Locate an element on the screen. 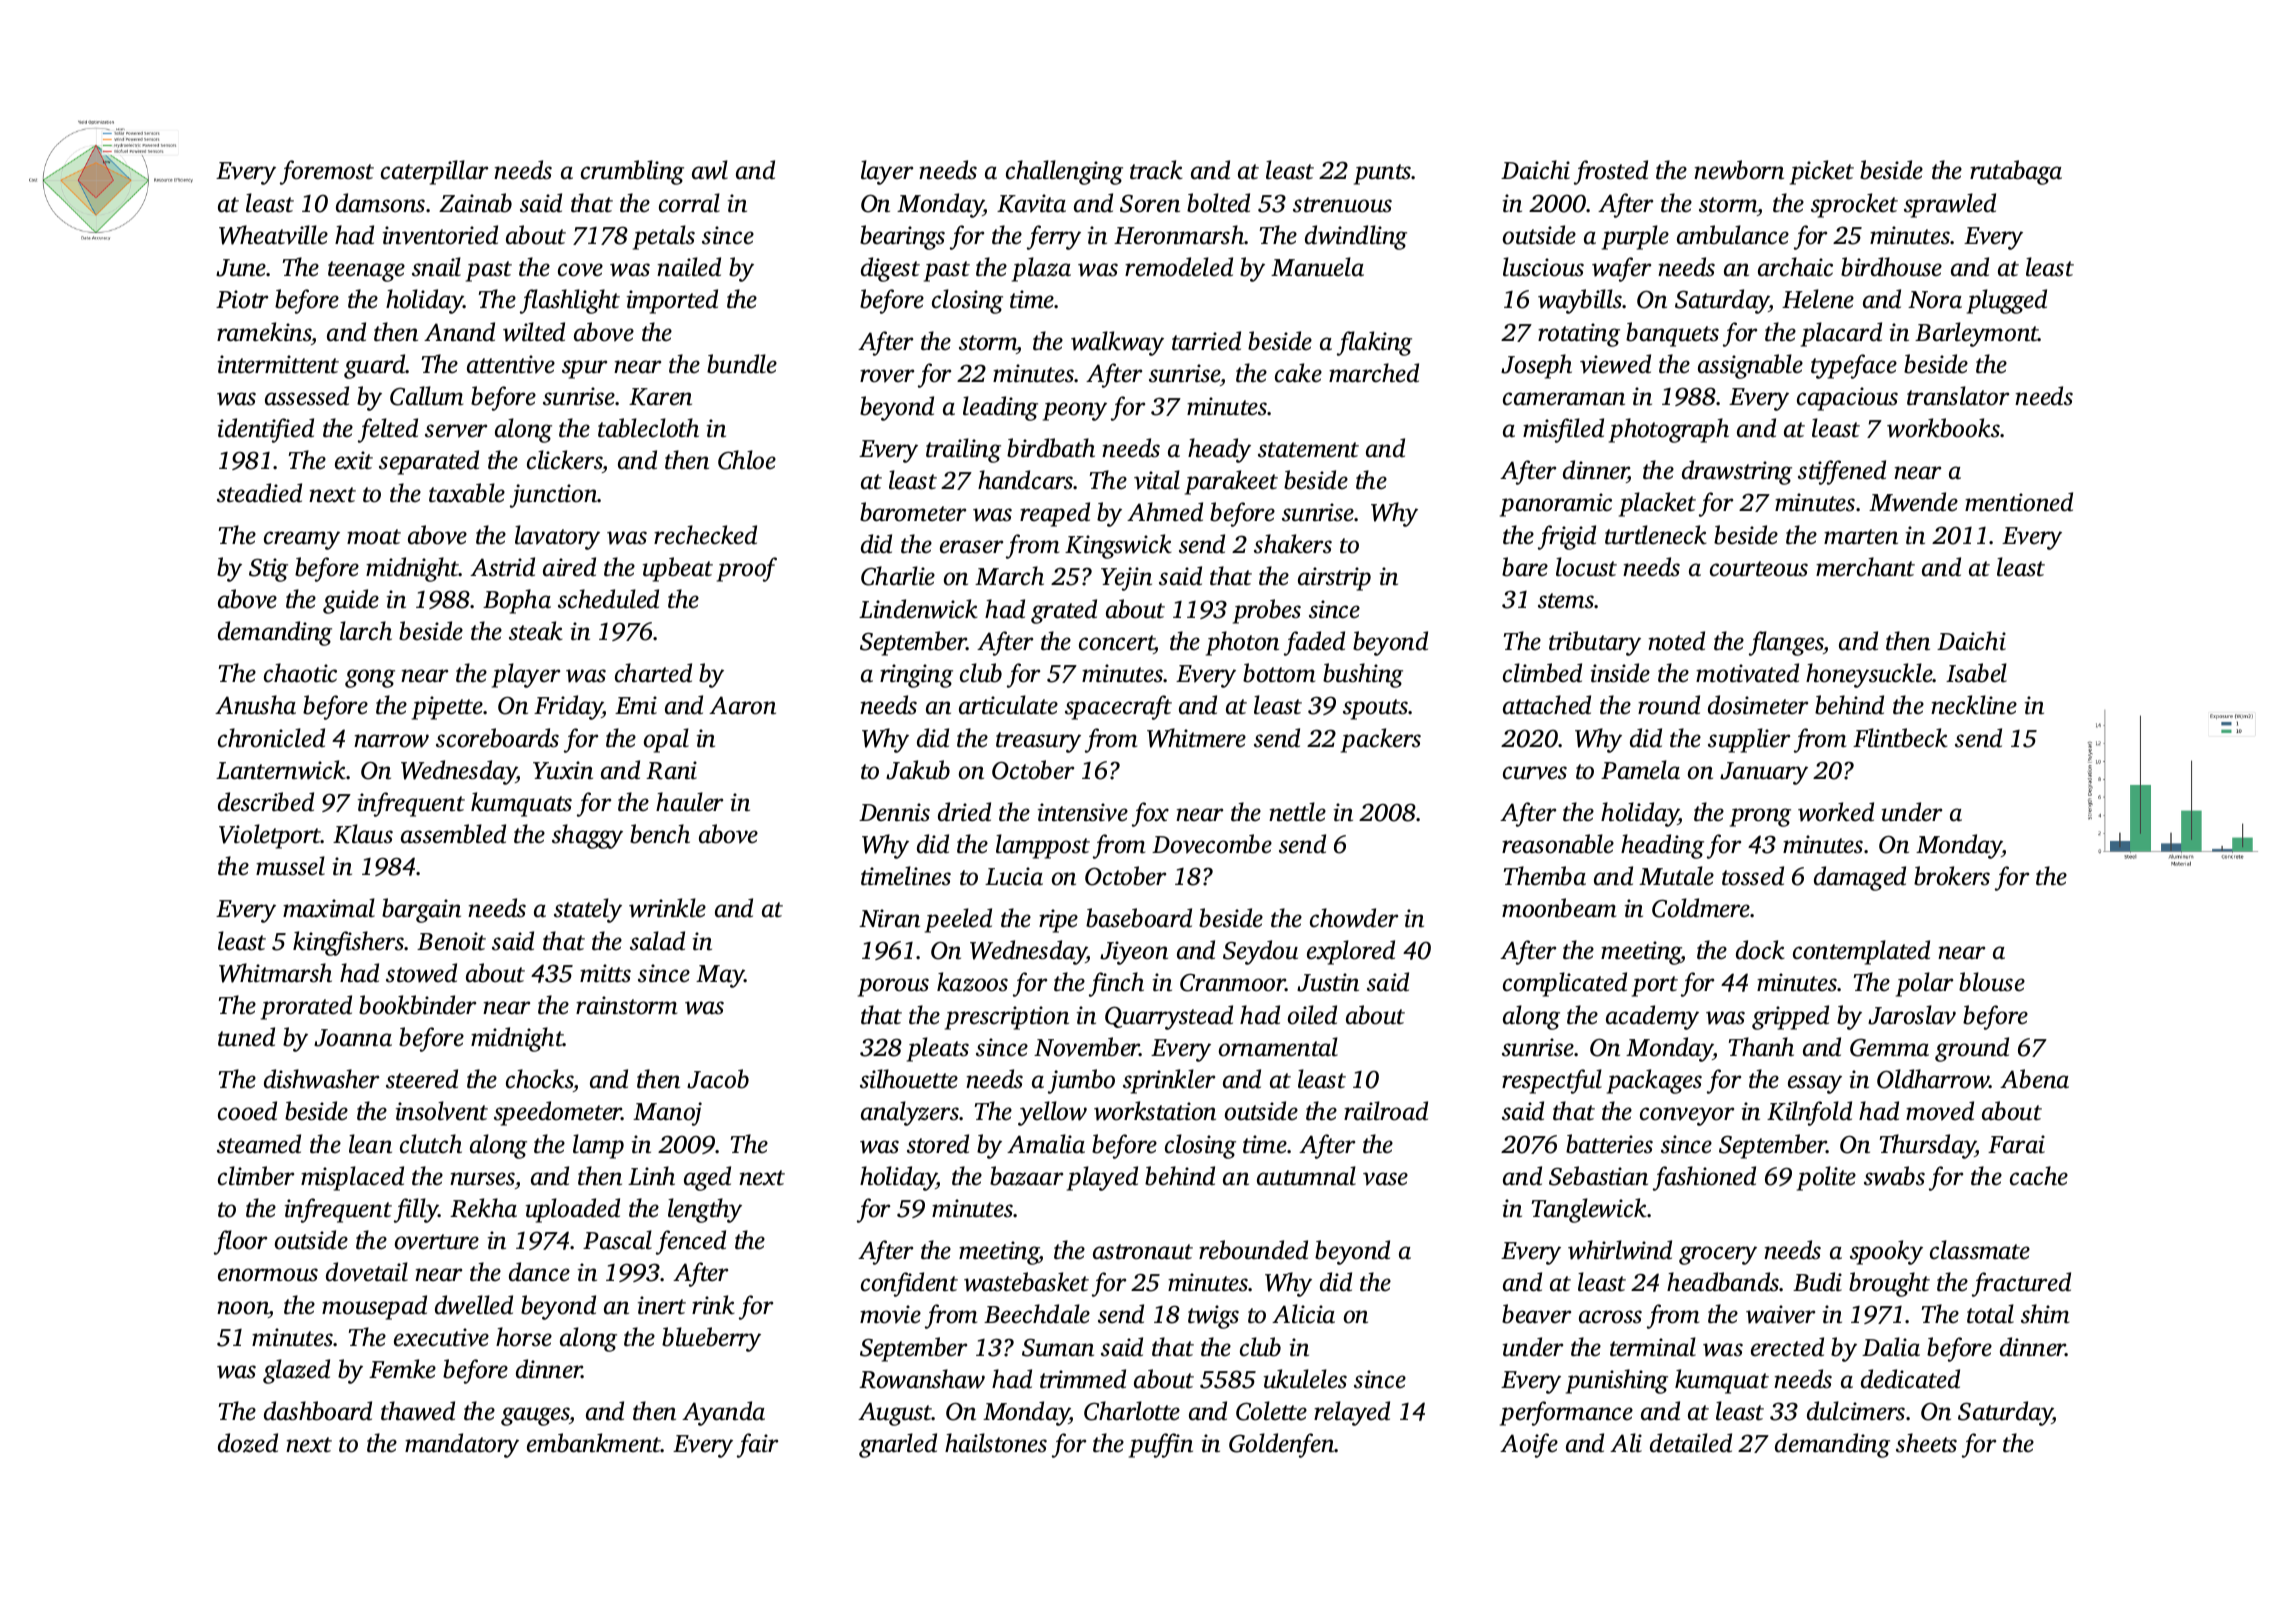 This screenshot has height=1620, width=2292. digest is located at coordinates (890, 269).
